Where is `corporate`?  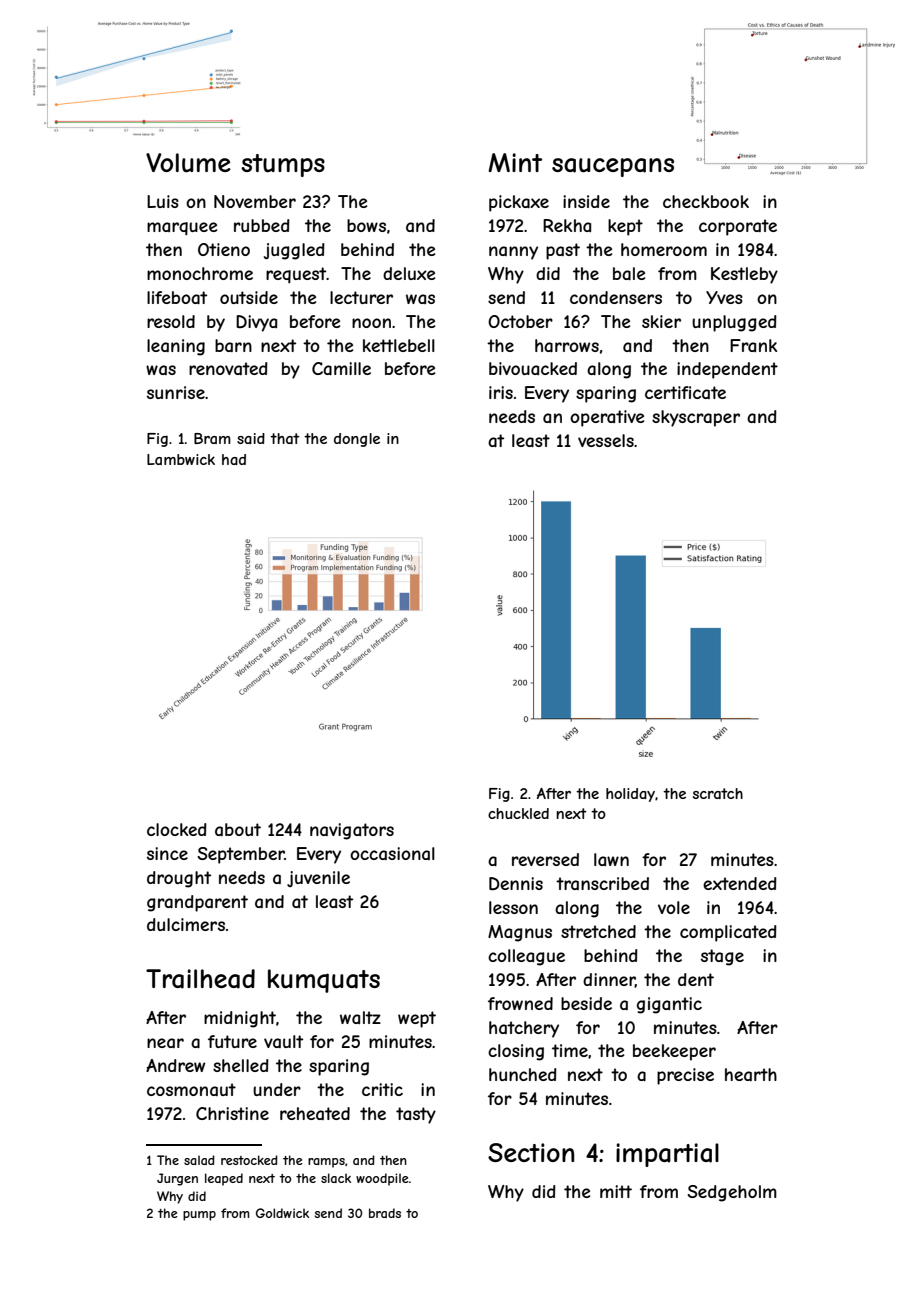
corporate is located at coordinates (738, 227).
